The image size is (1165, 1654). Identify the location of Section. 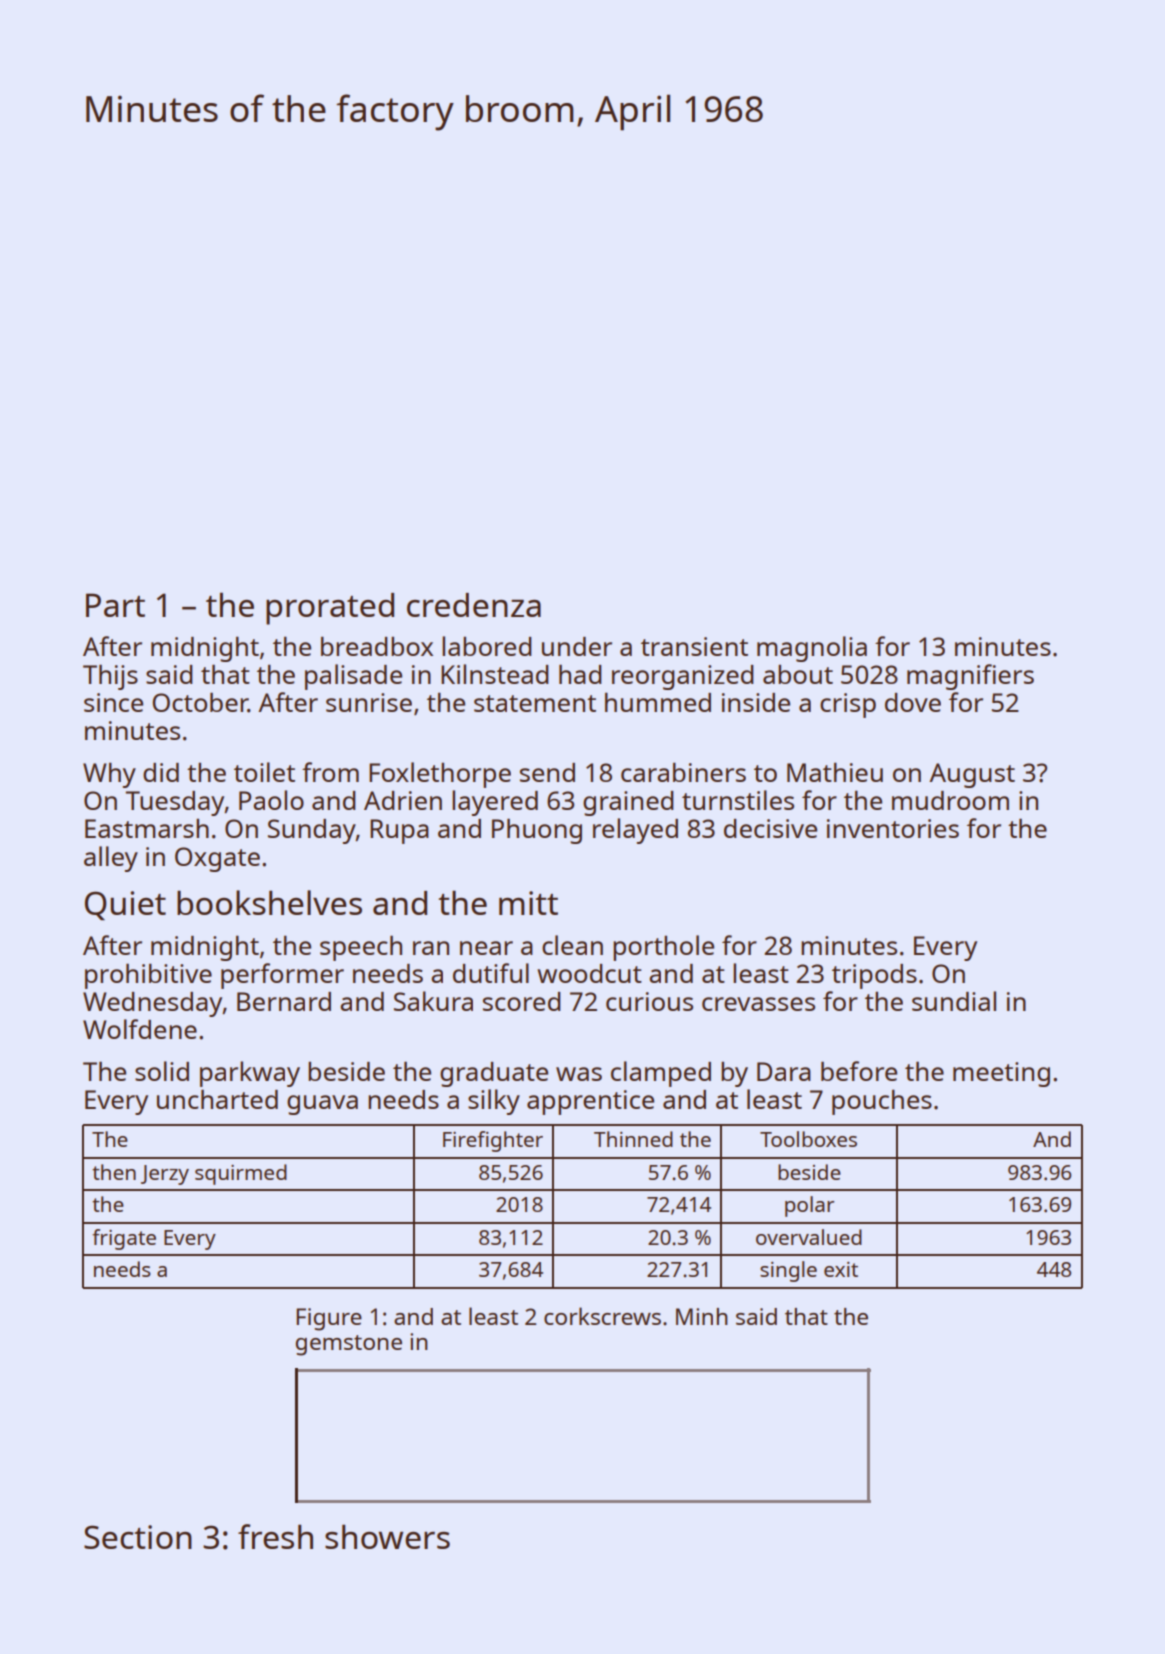
(138, 1537).
